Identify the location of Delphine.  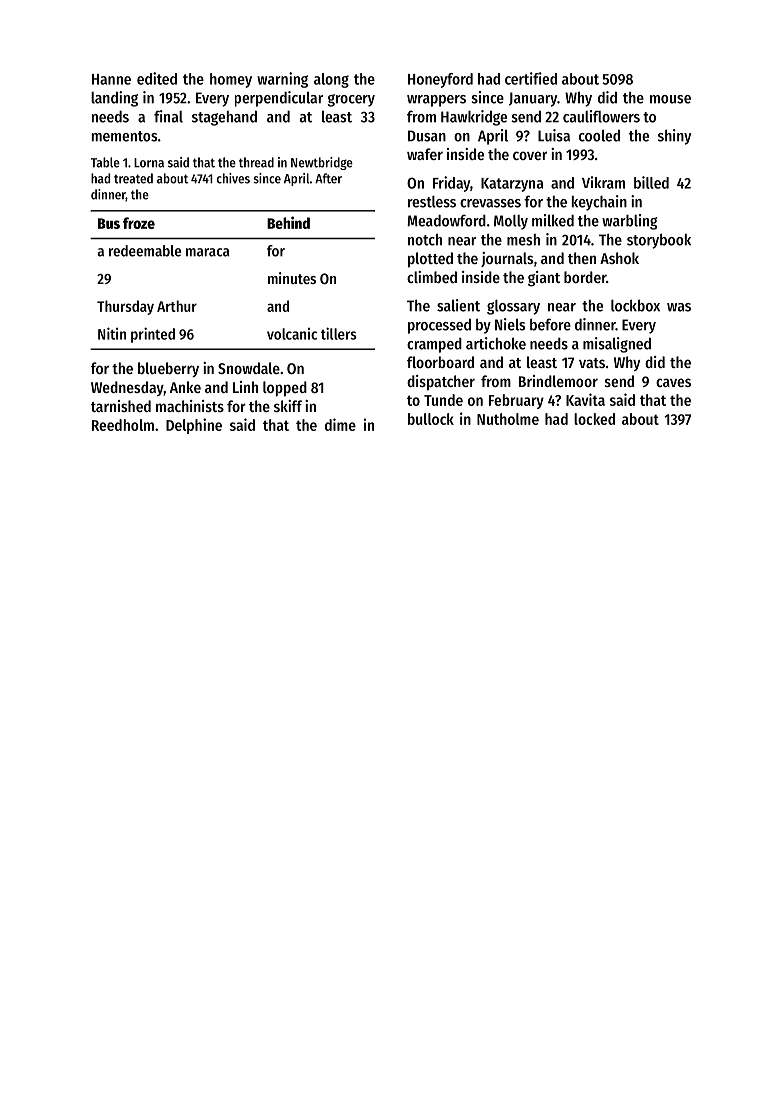
(194, 426).
